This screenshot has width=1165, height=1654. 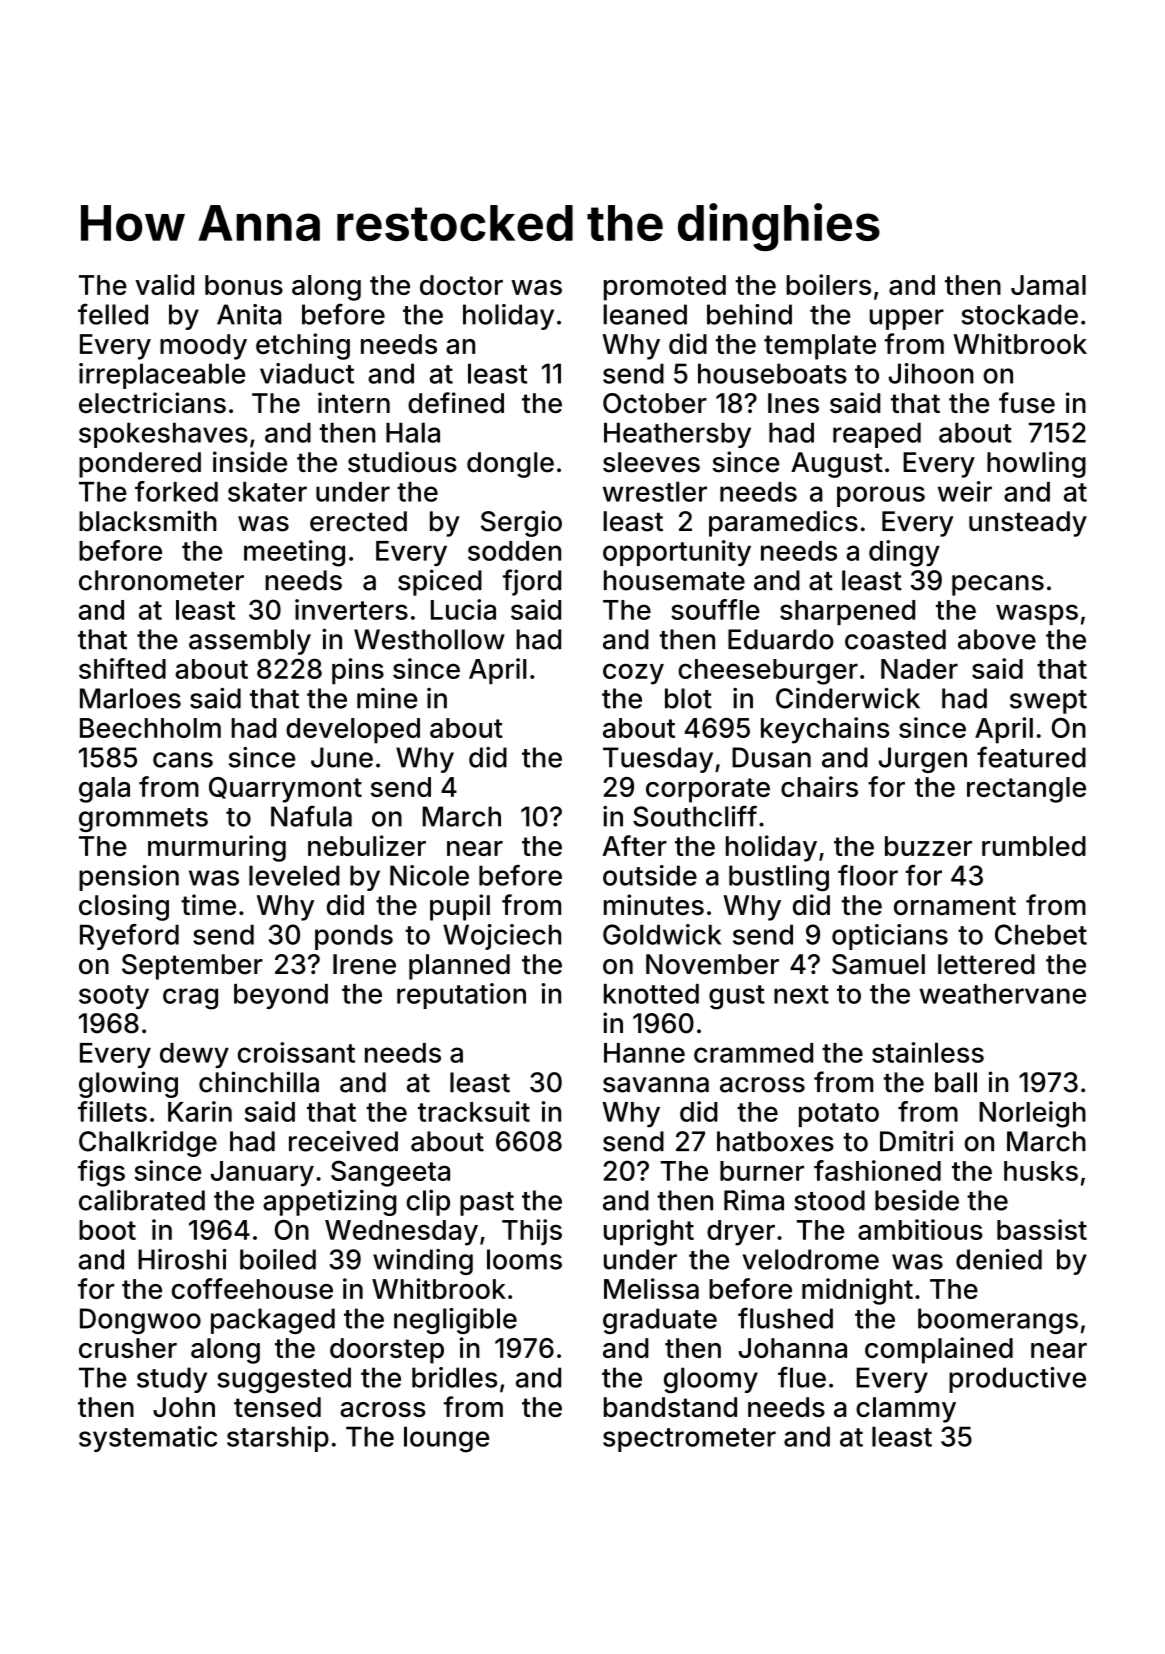 What do you see at coordinates (904, 553) in the screenshot?
I see `dingy` at bounding box center [904, 553].
